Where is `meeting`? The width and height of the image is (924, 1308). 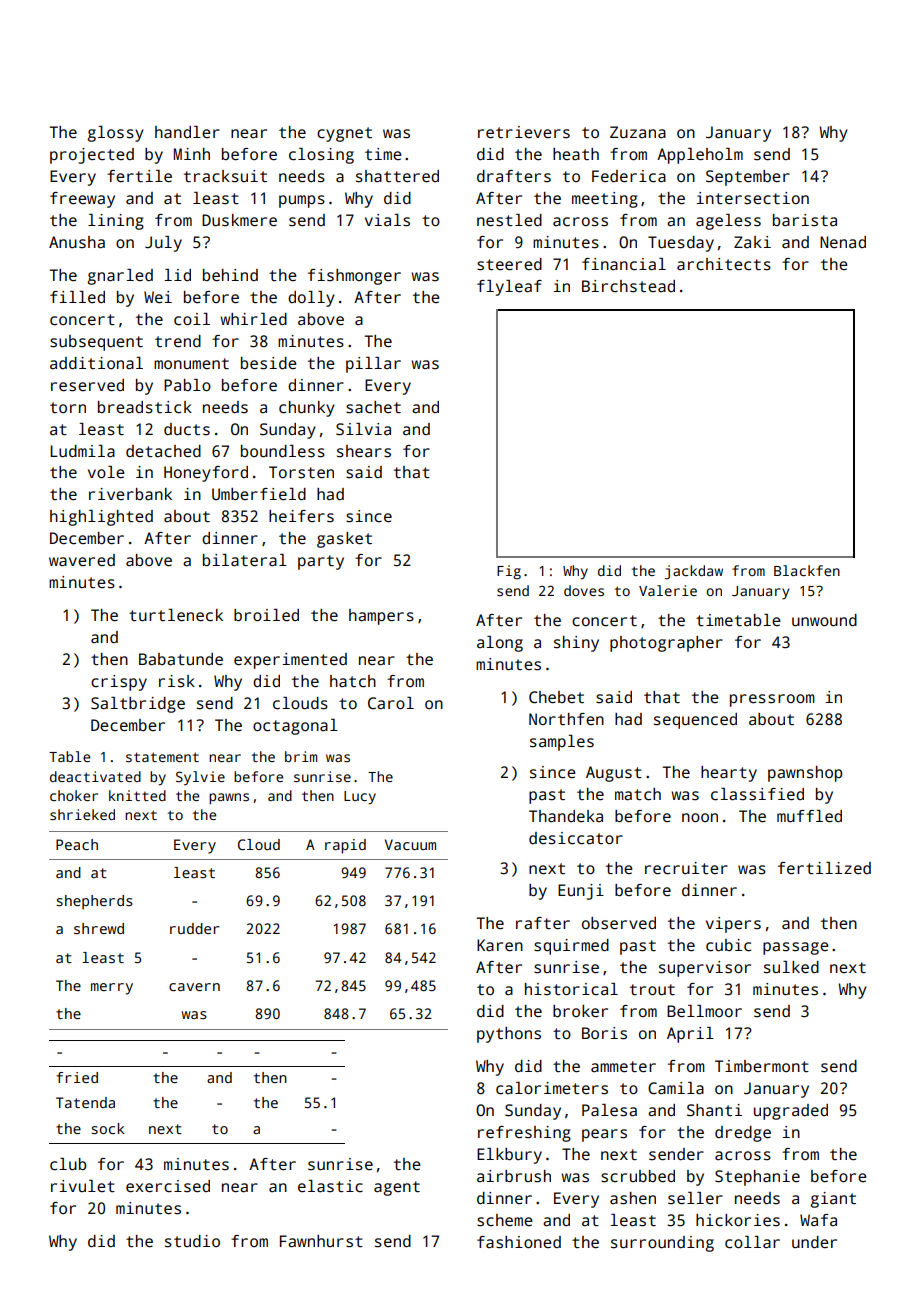
meeting is located at coordinates (605, 200).
